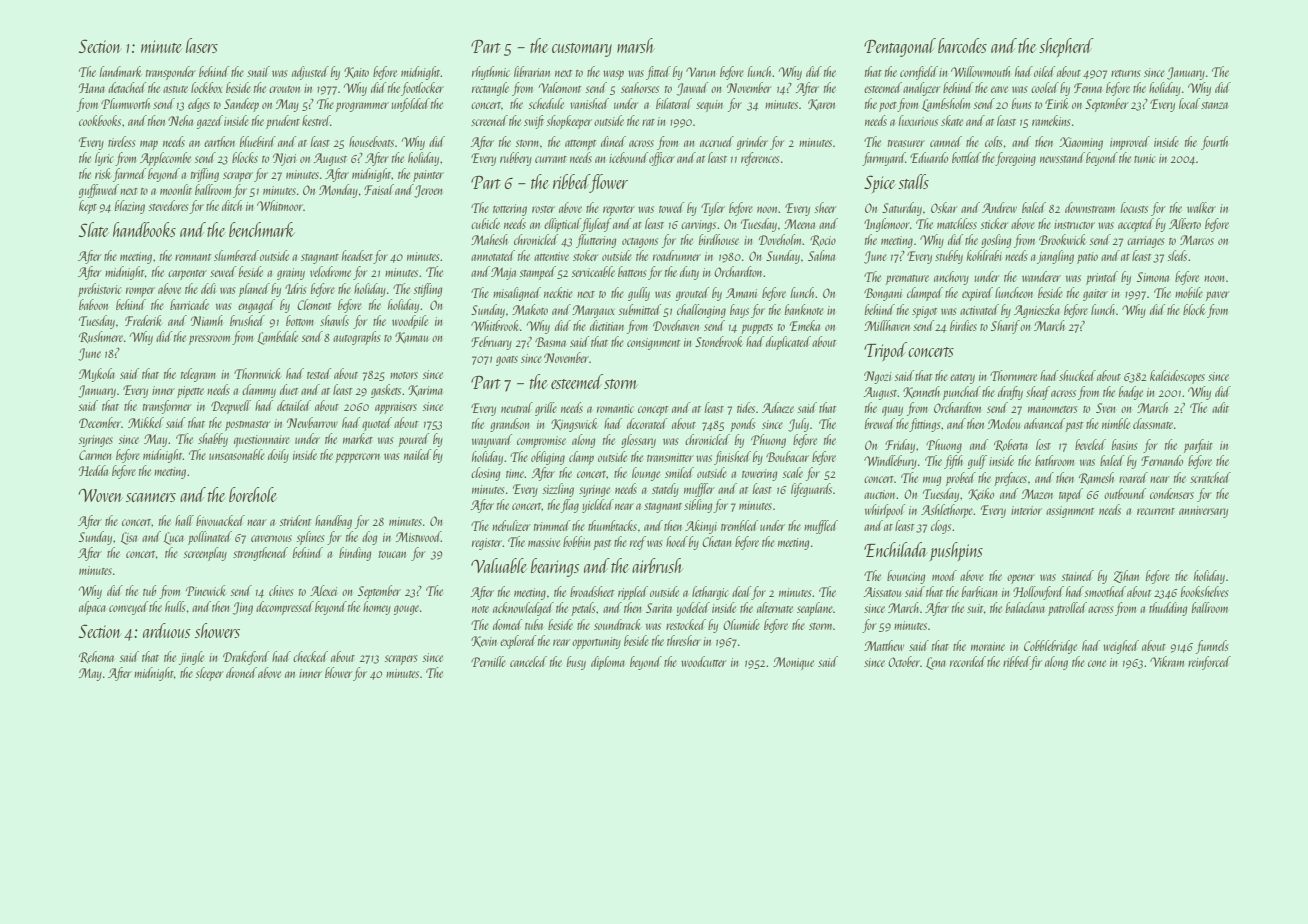 The height and width of the document is (924, 1308). Describe the element at coordinates (338, 672) in the document. I see `blower` at that location.
